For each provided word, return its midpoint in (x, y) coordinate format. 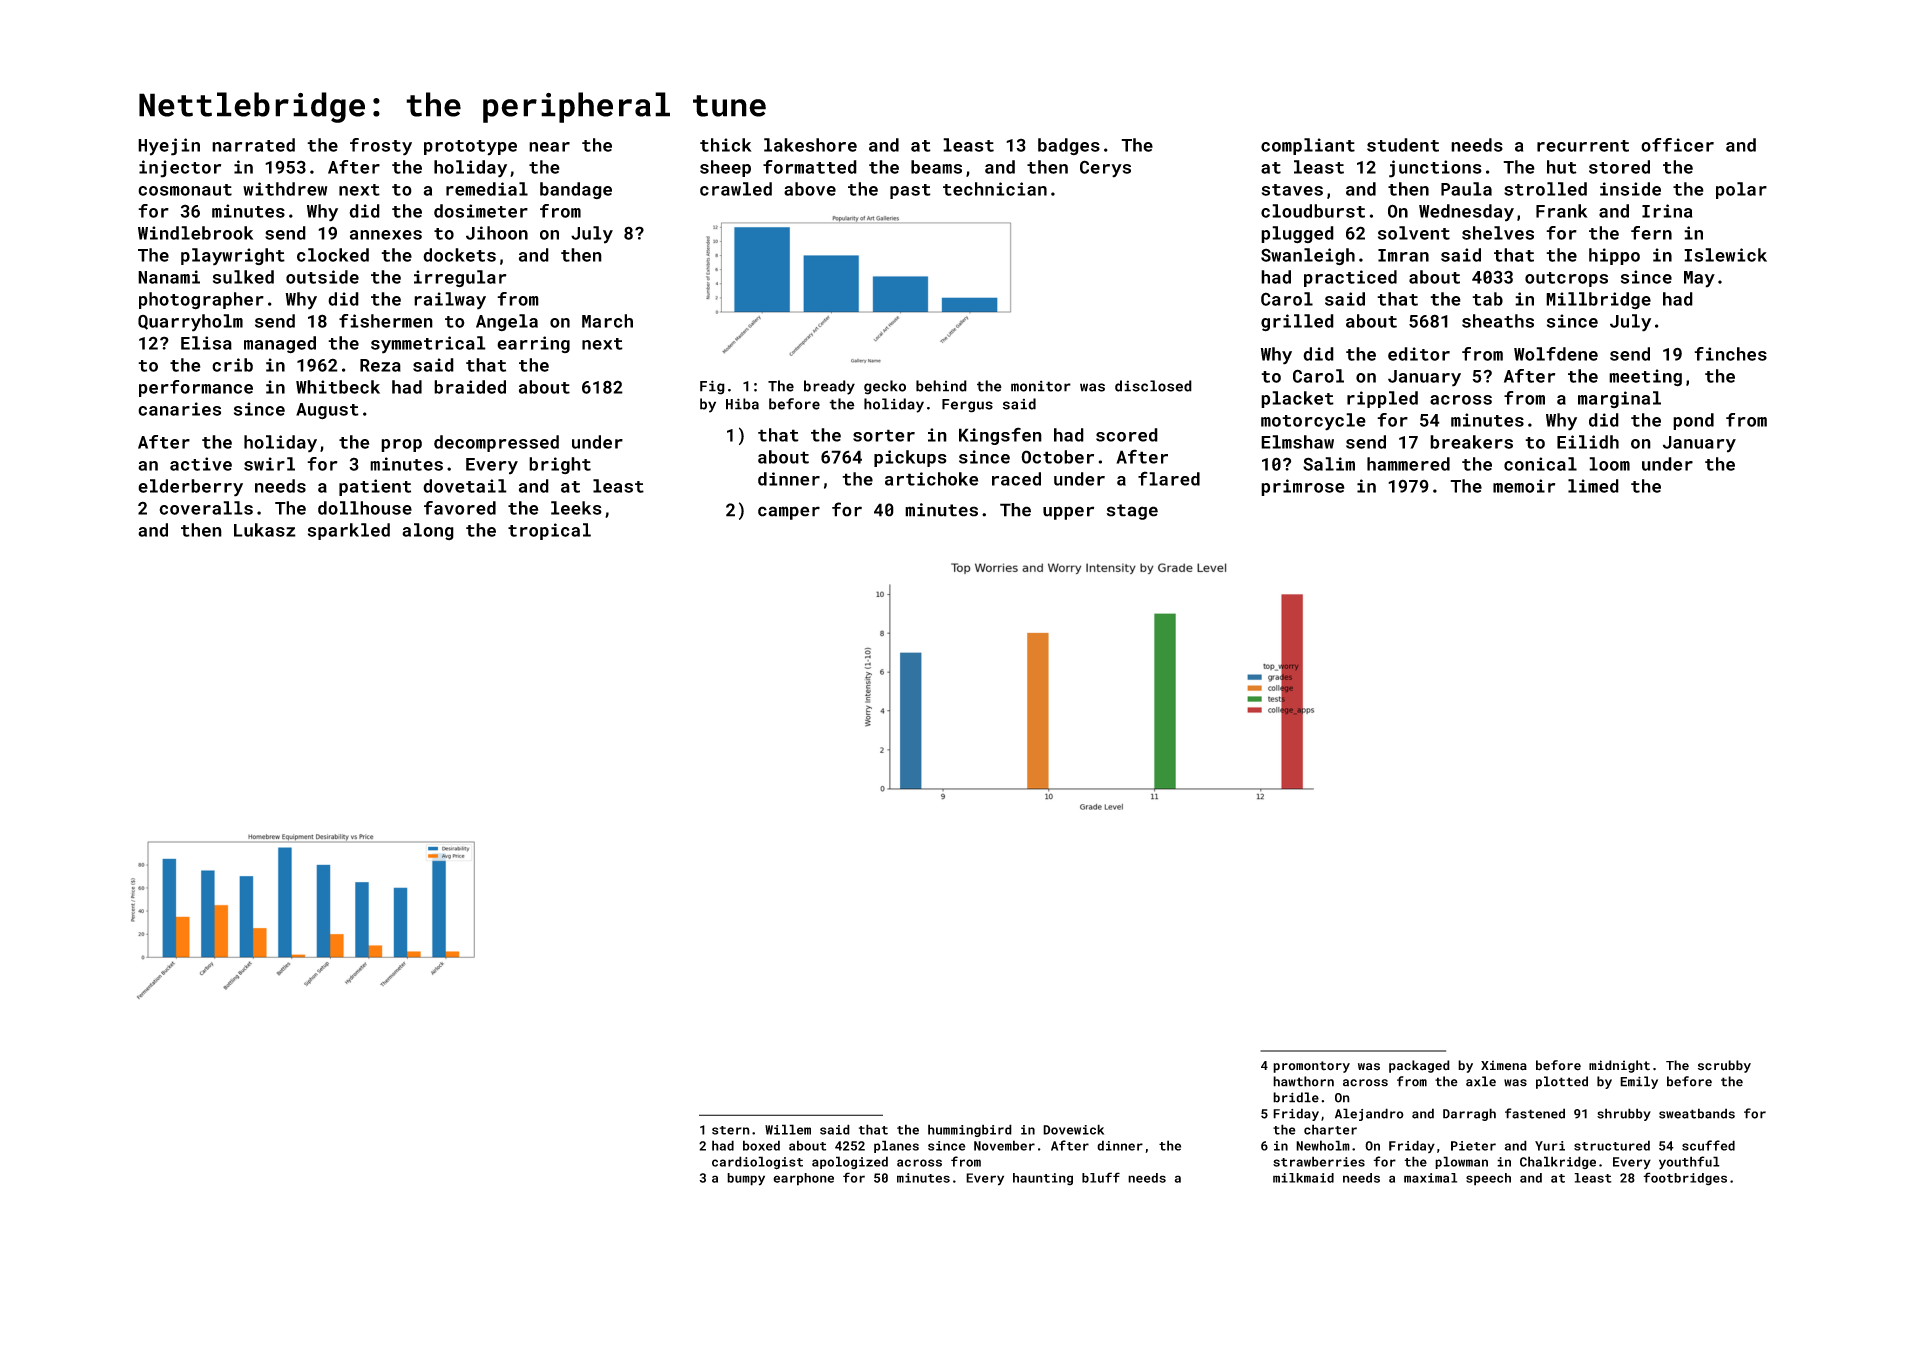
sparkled (349, 531)
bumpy (746, 1179)
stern (731, 1130)
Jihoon (497, 233)
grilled (1297, 323)
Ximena (1504, 1065)
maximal (1430, 1178)
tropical (549, 531)
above (810, 189)
